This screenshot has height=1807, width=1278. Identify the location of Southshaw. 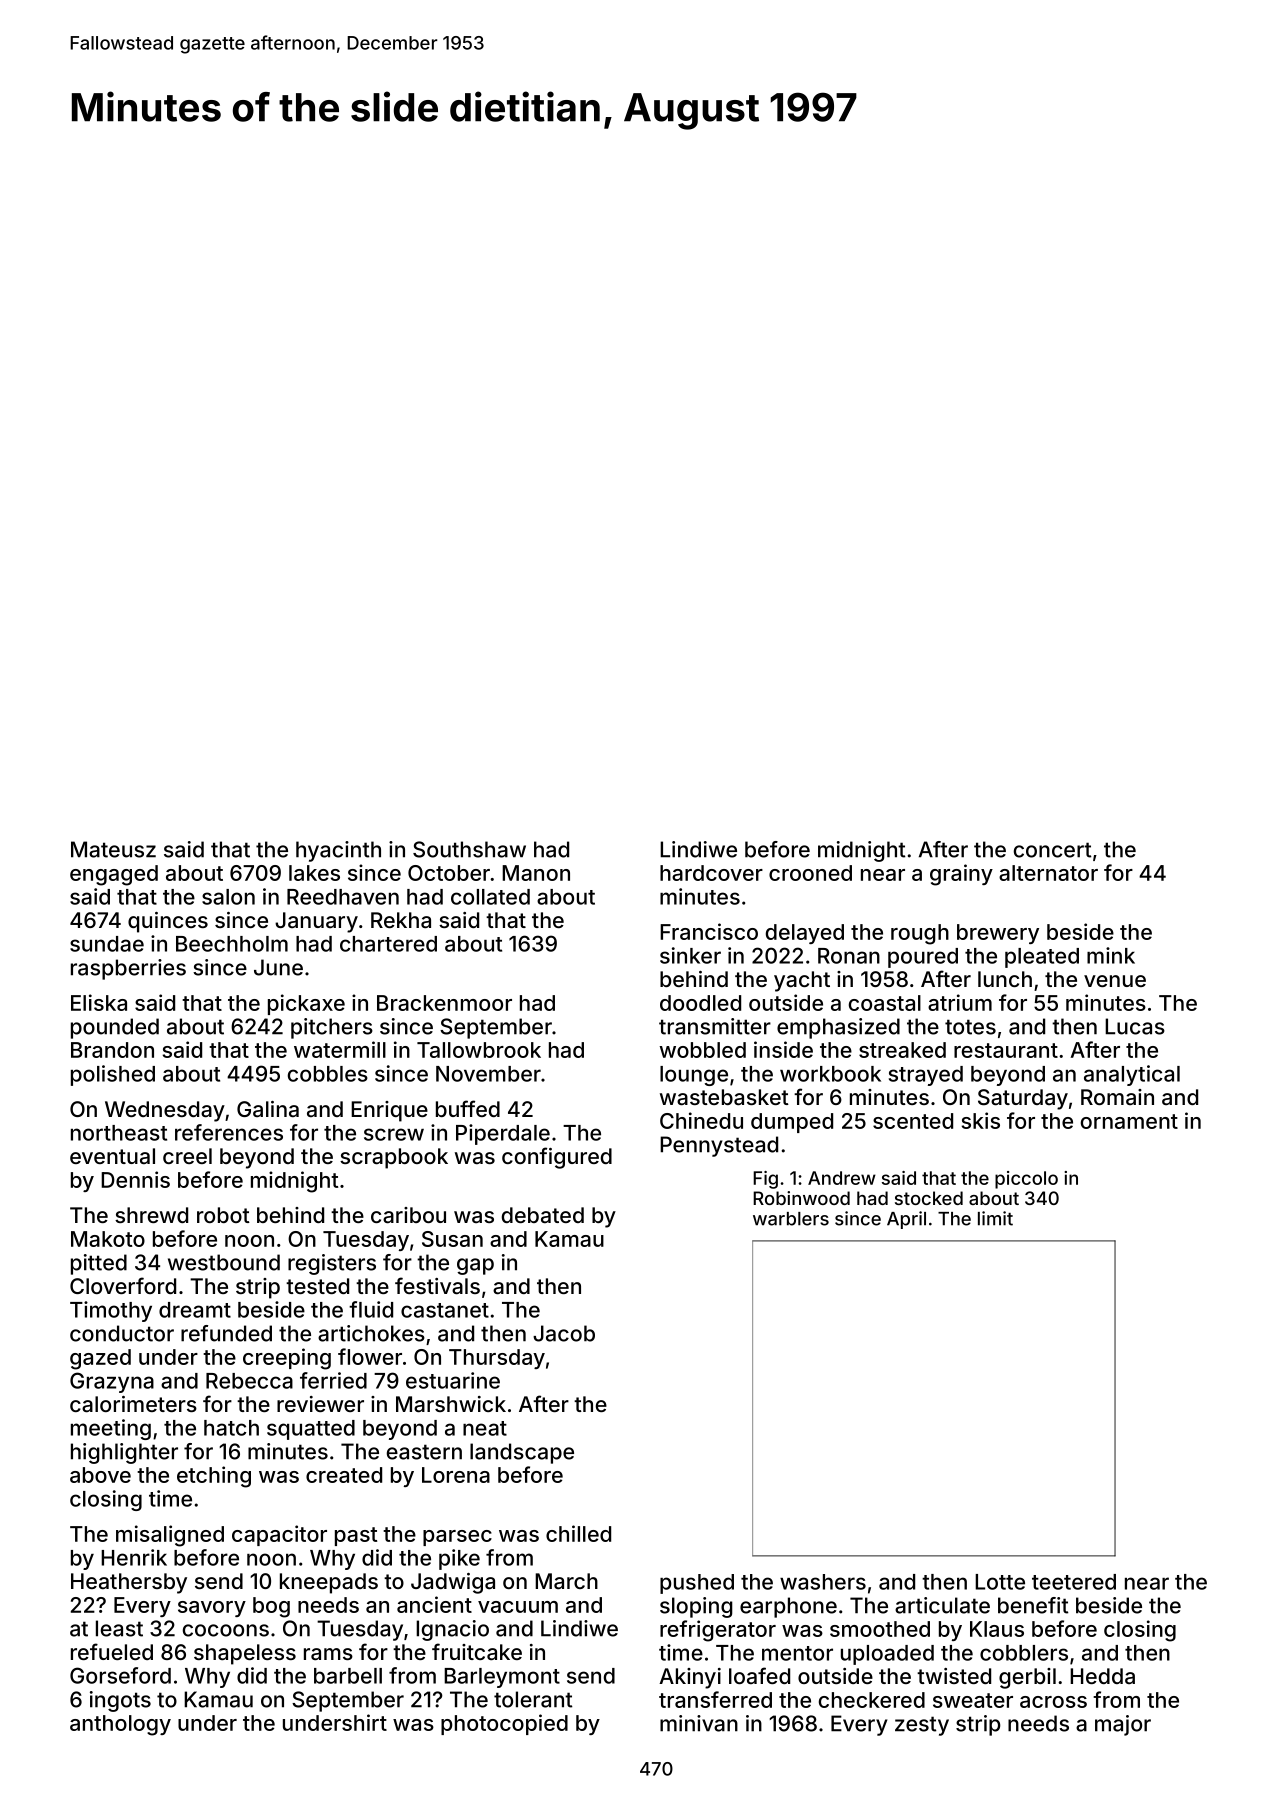
(469, 849).
